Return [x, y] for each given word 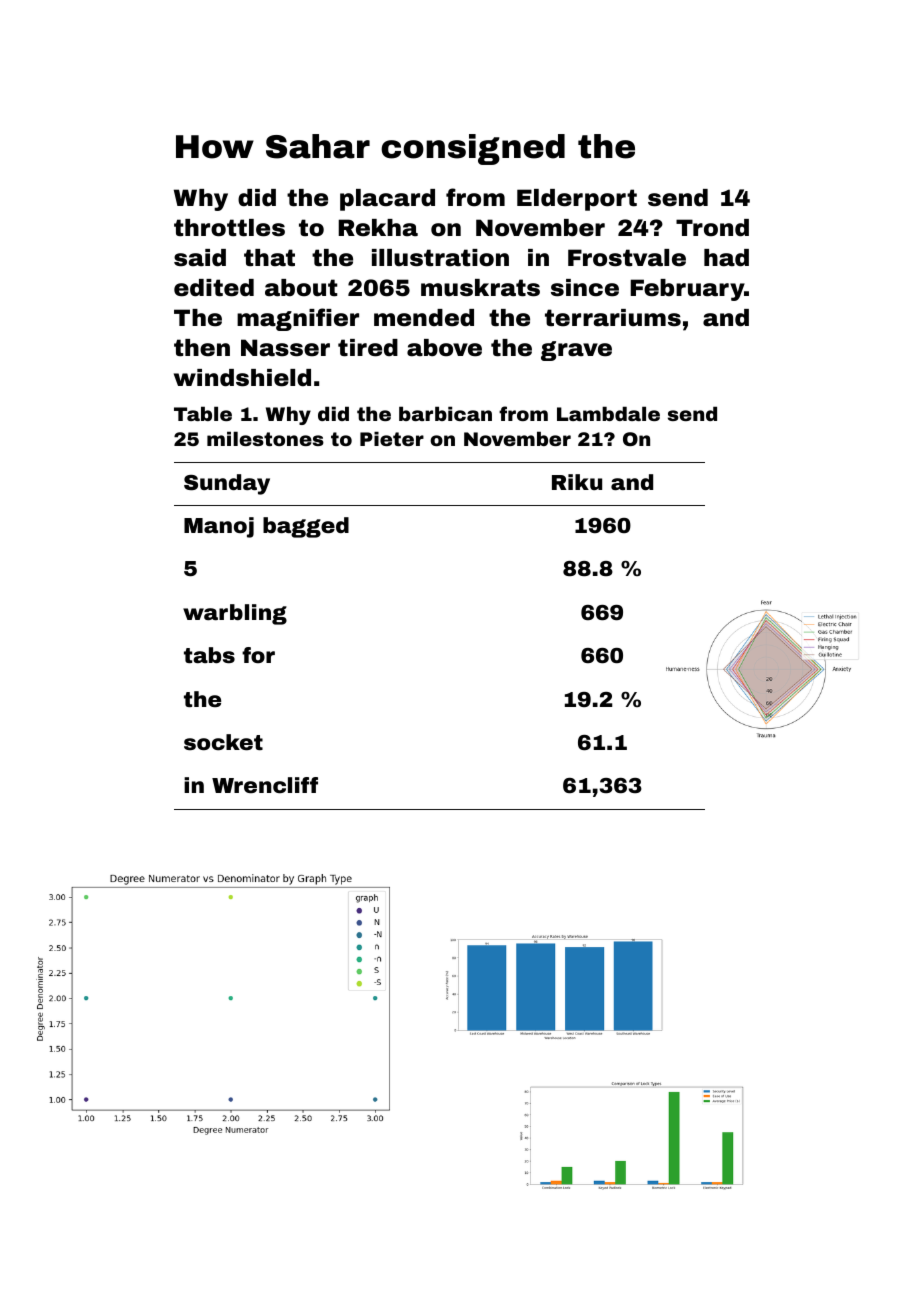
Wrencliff [265, 785]
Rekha [378, 228]
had [726, 258]
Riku [577, 482]
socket [223, 742]
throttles [229, 228]
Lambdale [608, 413]
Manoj [219, 527]
